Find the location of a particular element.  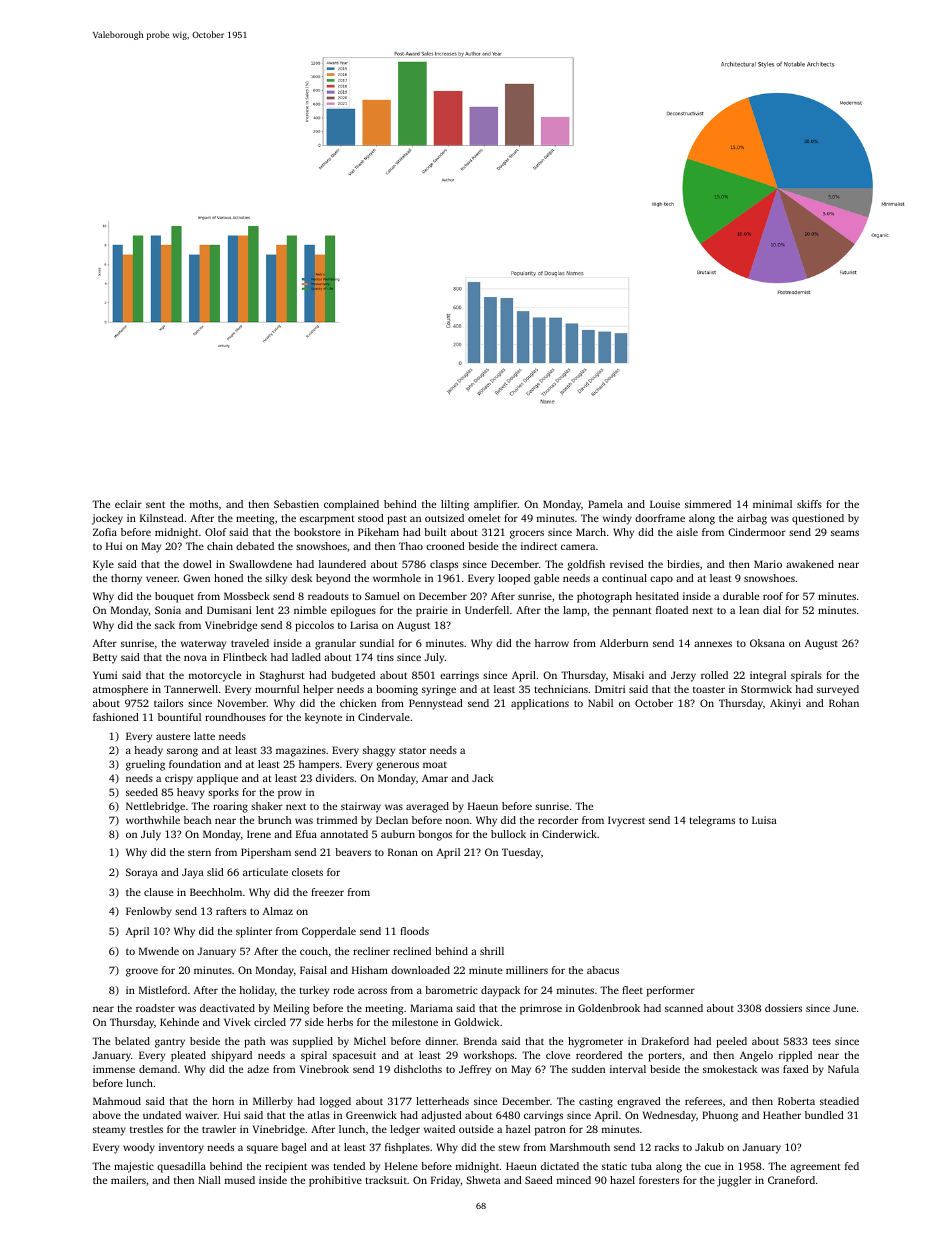

generous is located at coordinates (397, 766).
